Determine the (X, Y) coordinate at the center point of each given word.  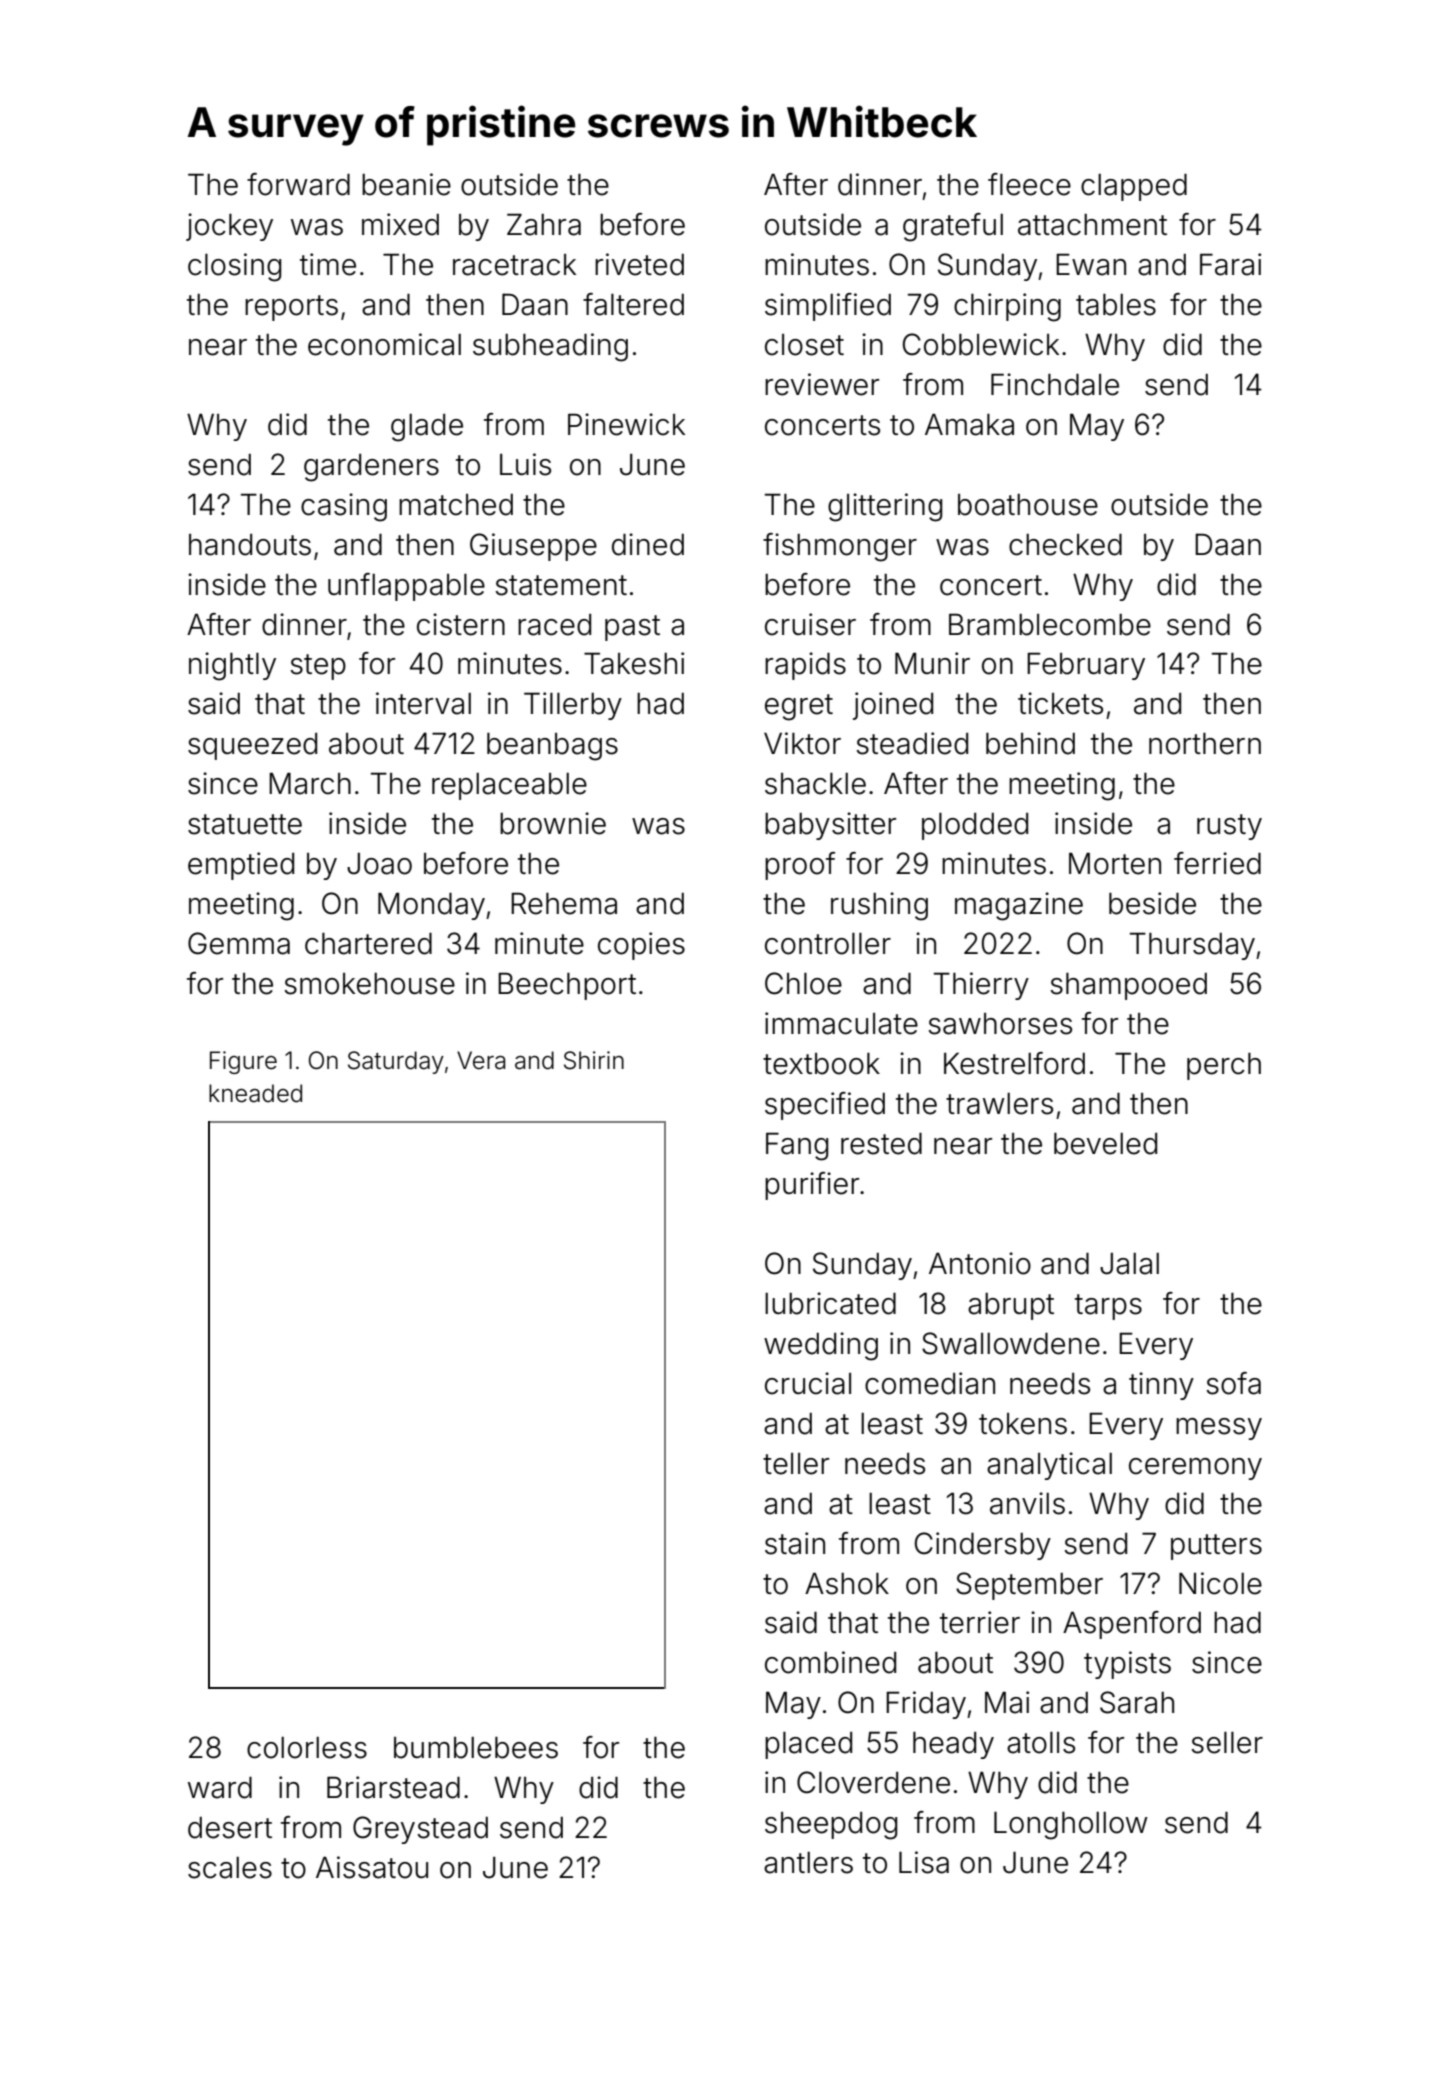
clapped (1134, 187)
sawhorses (1000, 1024)
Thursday (1192, 946)
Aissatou (372, 1867)
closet (804, 345)
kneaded (255, 1093)
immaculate (841, 1023)
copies (641, 946)
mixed (400, 224)
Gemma (239, 943)
